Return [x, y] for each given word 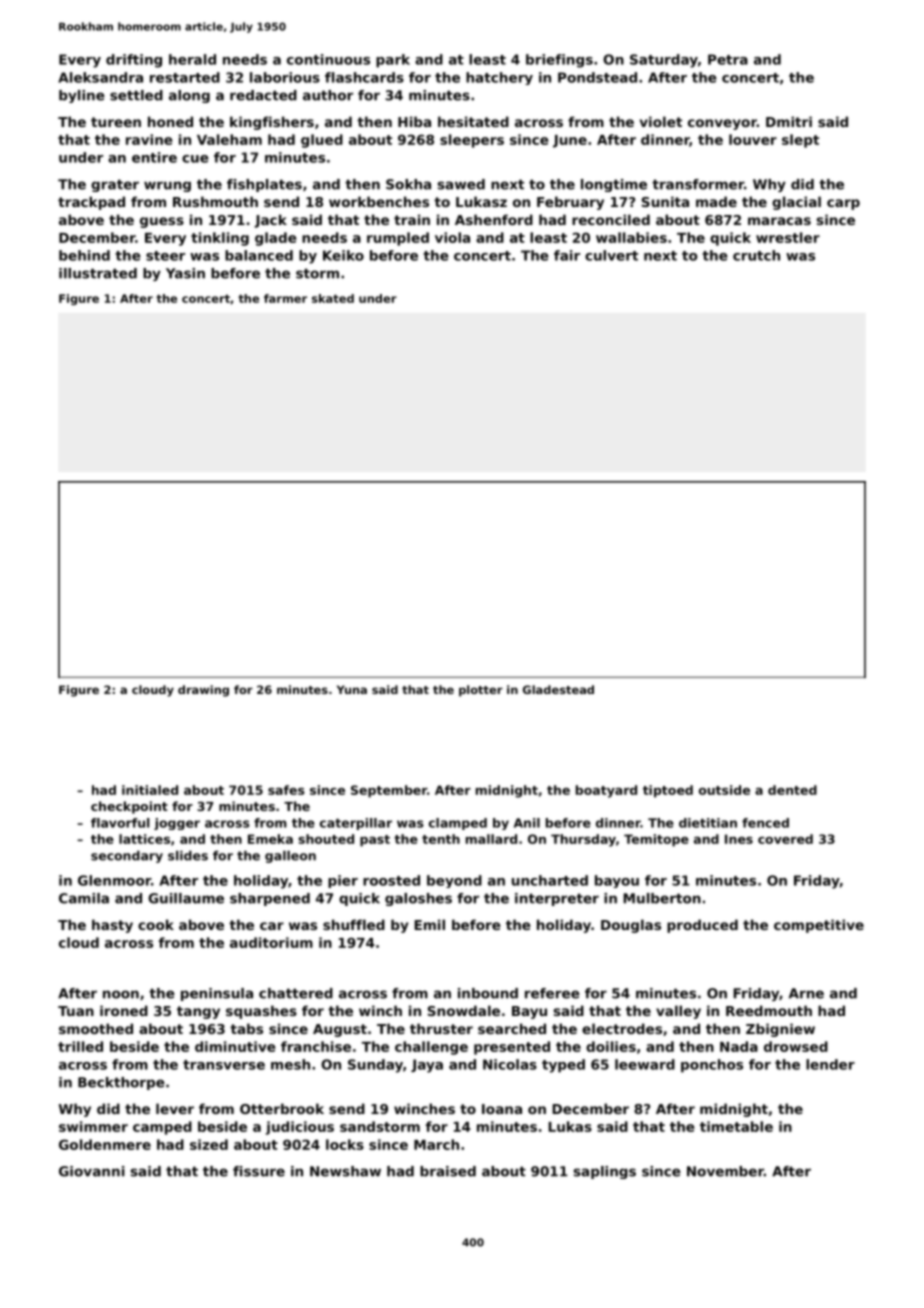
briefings [559, 61]
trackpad [91, 203]
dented [792, 790]
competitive [819, 926]
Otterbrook [282, 1108]
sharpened [270, 899]
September [389, 791]
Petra [728, 59]
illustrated [98, 273]
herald [192, 59]
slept [800, 141]
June [570, 141]
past [375, 841]
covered [785, 839]
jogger [177, 824]
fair [567, 255]
